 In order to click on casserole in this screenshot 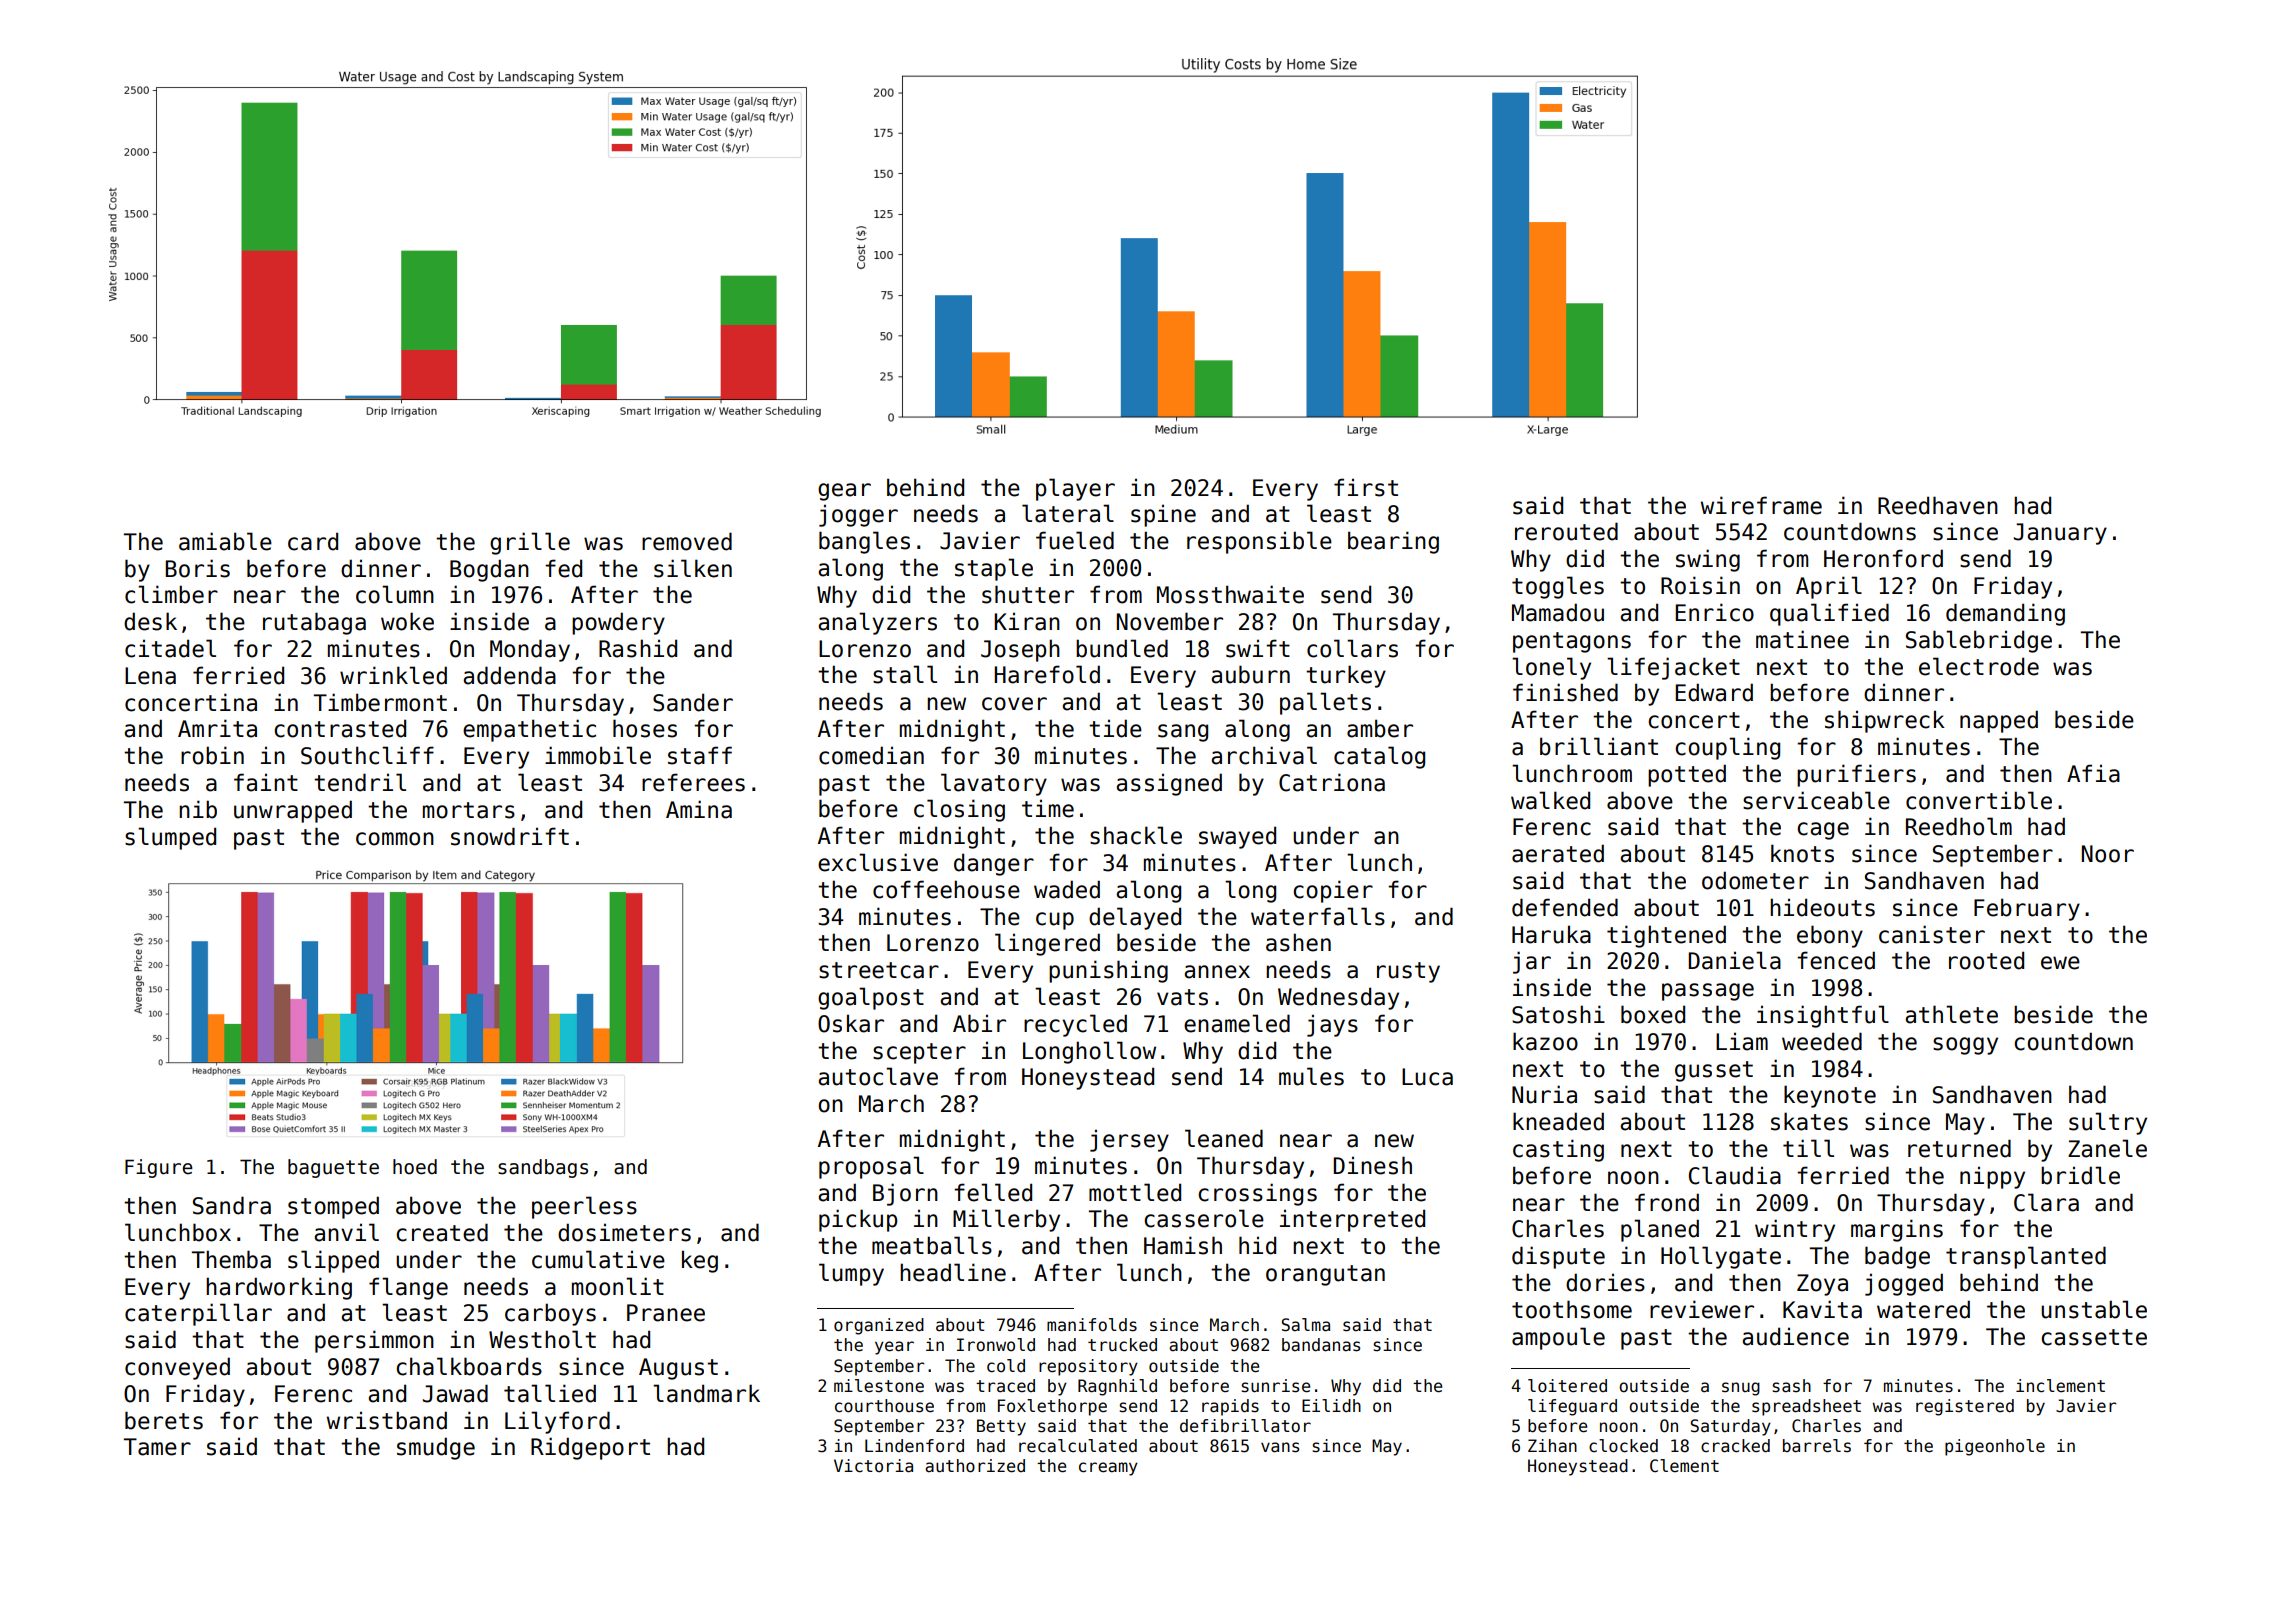, I will do `click(1204, 1218)`.
